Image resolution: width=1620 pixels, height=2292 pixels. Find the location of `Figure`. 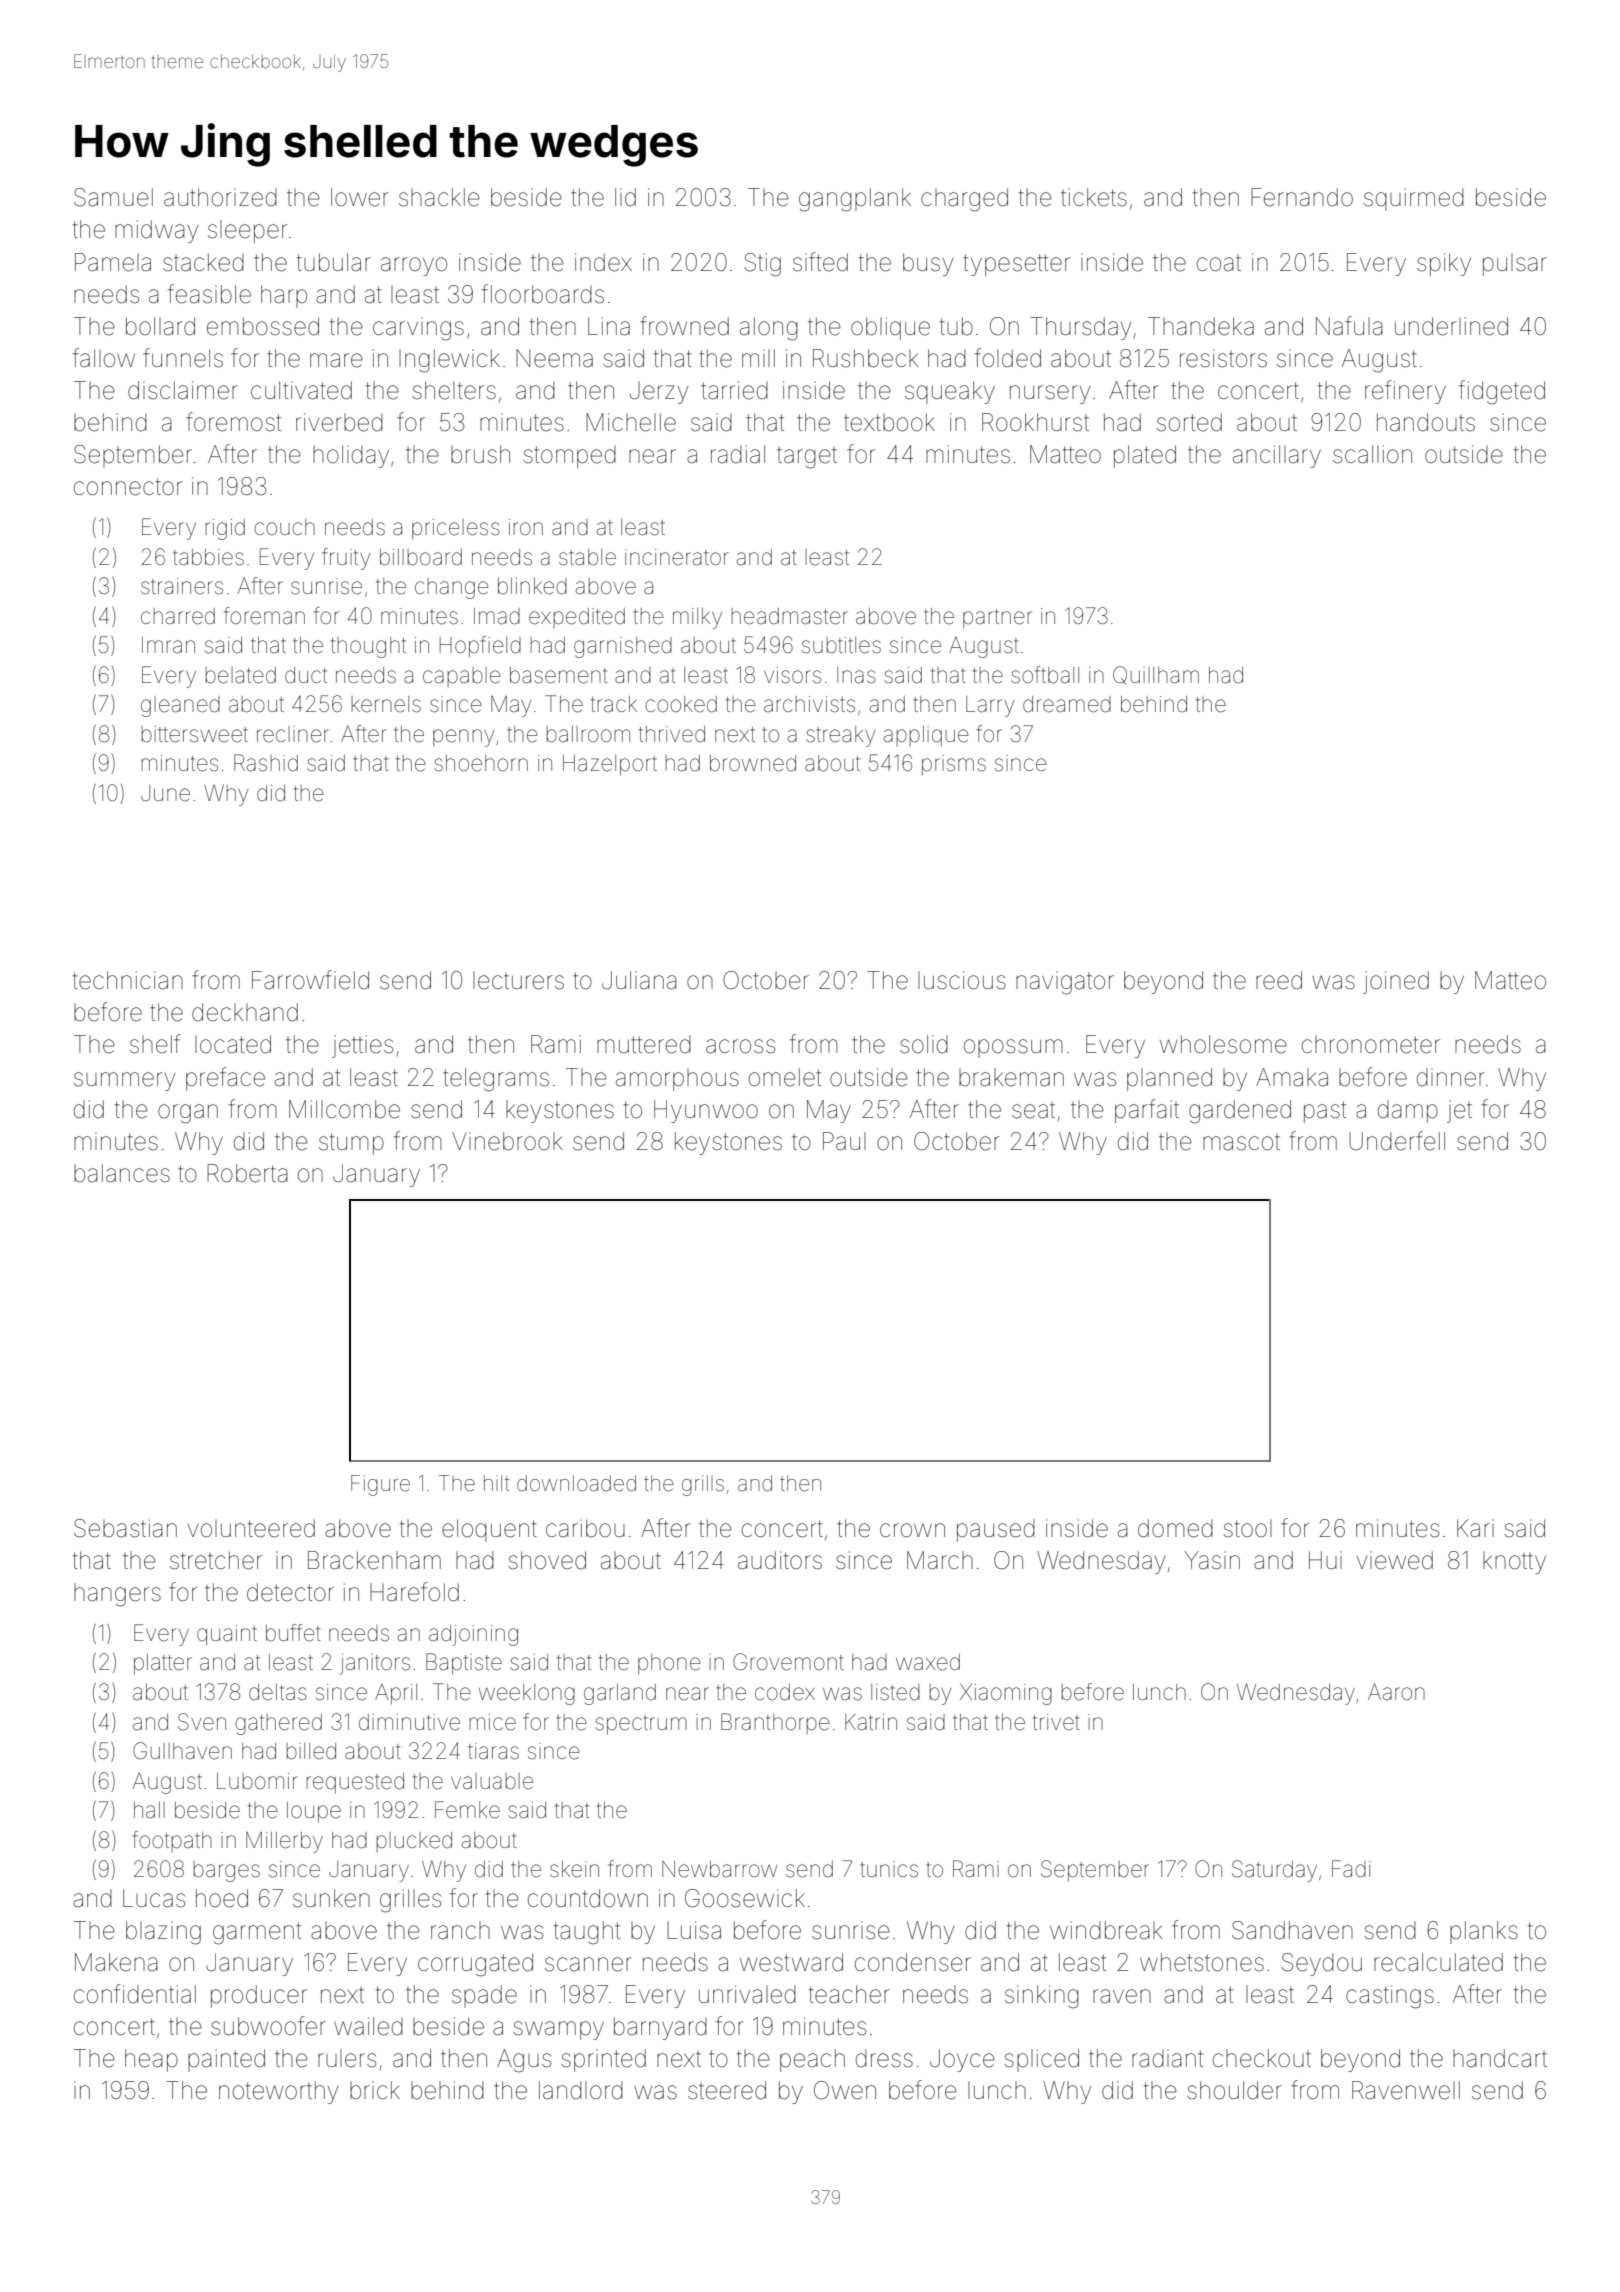

Figure is located at coordinates (380, 1485).
